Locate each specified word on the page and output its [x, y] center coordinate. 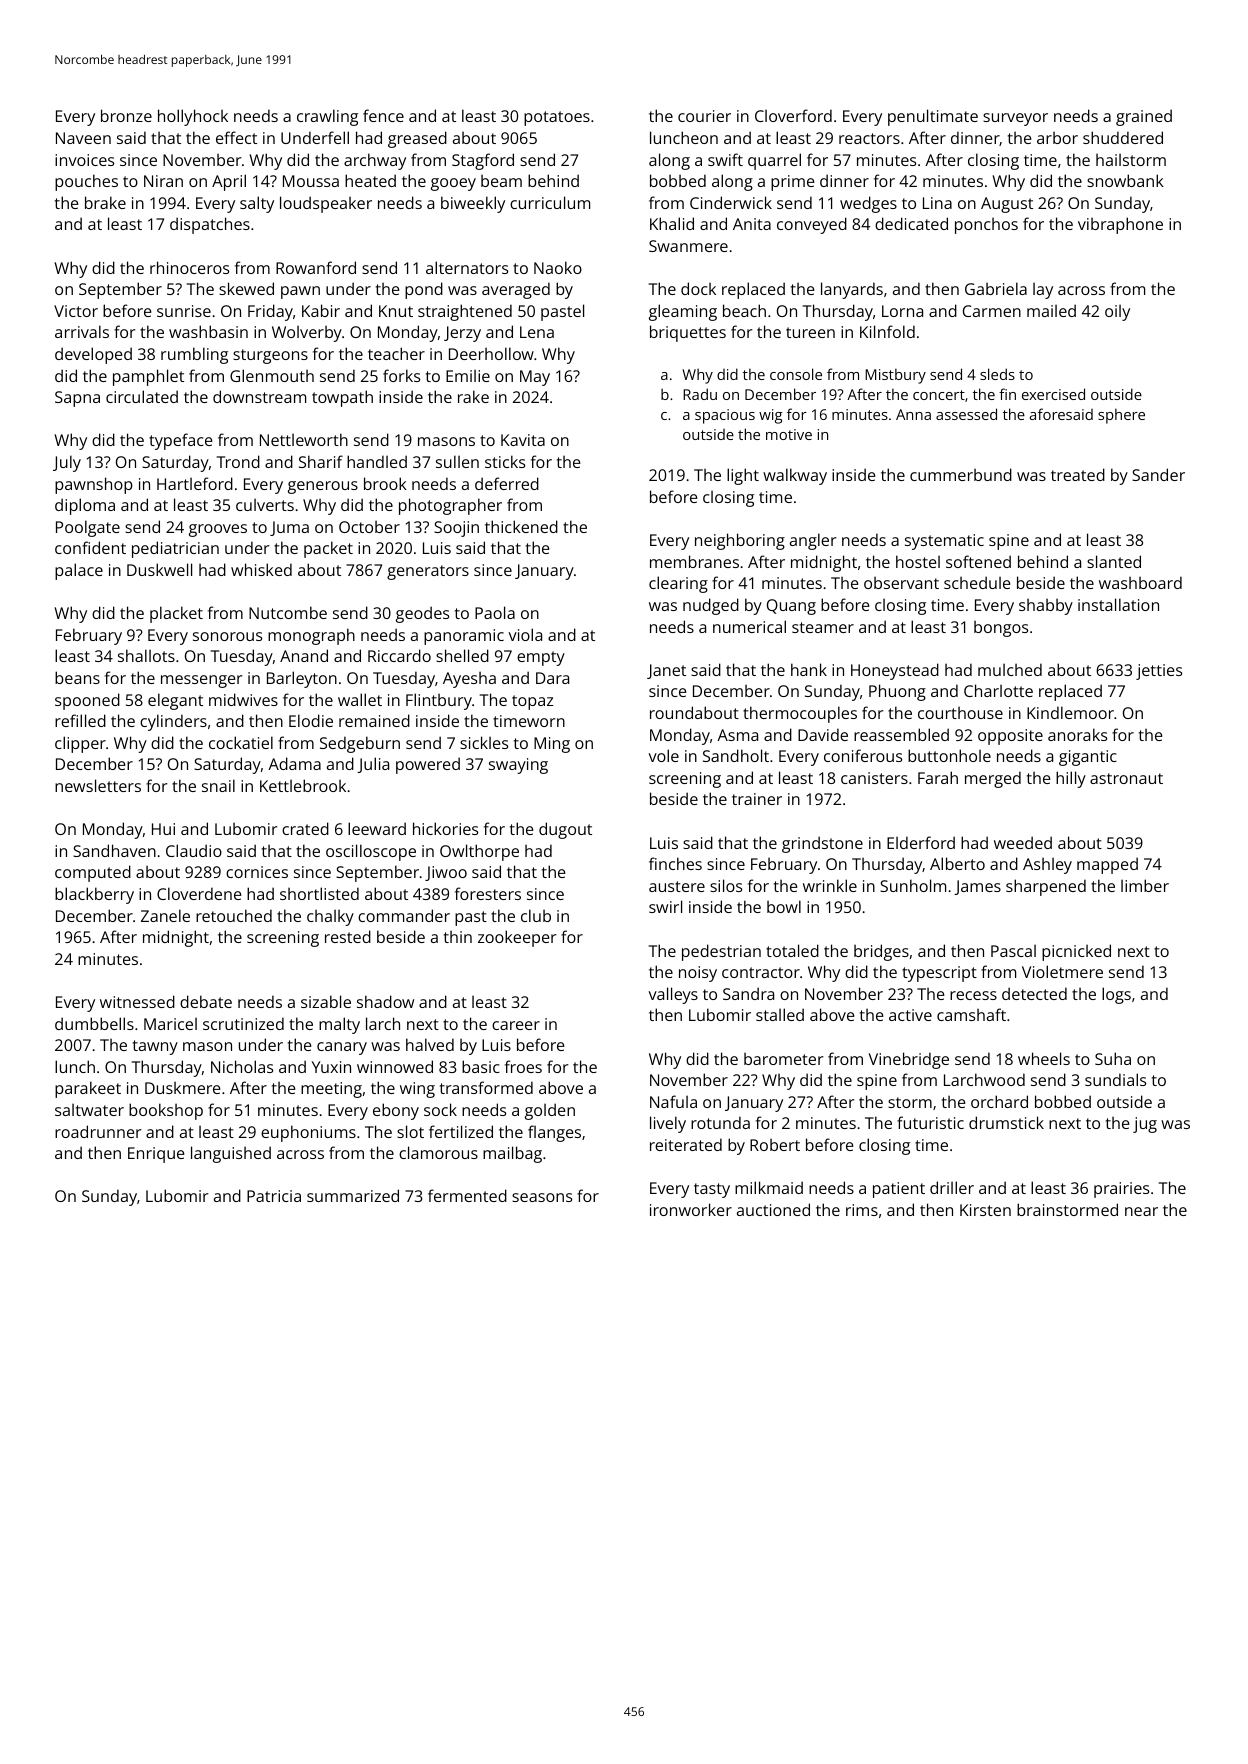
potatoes [557, 118]
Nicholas [242, 1066]
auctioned [773, 1209]
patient [899, 1190]
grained [1144, 117]
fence [383, 115]
